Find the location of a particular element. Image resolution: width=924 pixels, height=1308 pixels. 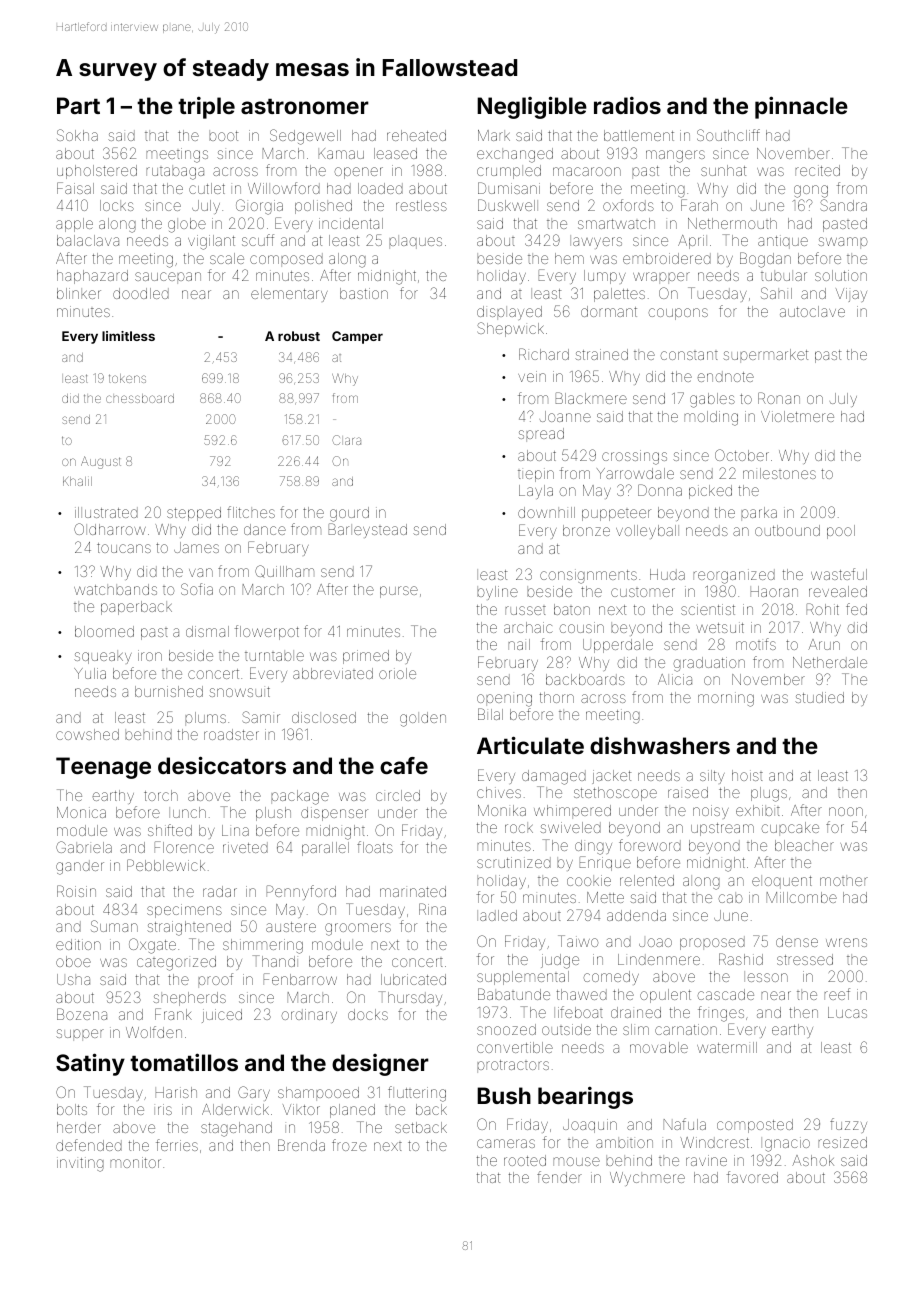

pool is located at coordinates (841, 532).
